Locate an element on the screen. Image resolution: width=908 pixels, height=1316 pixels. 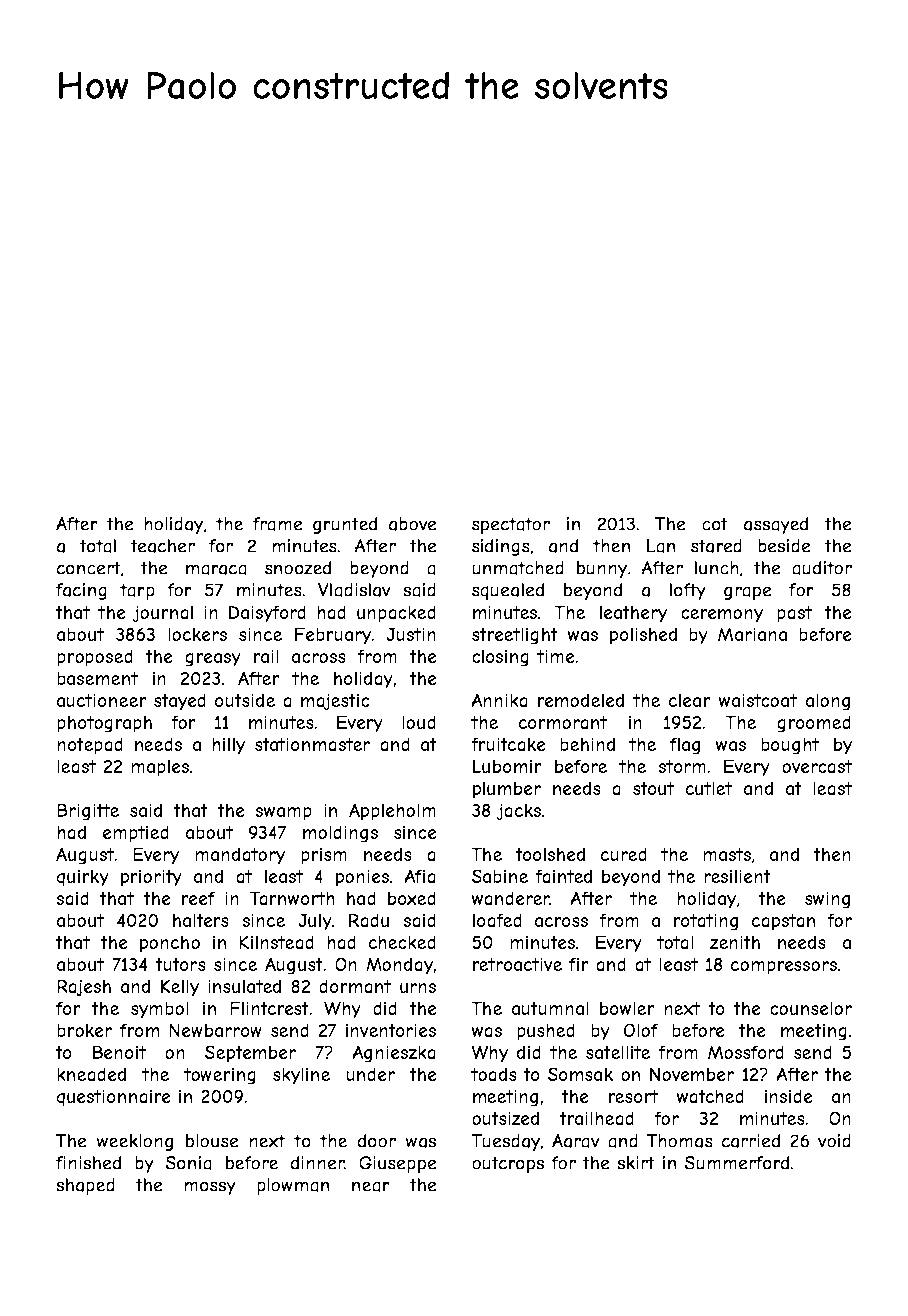
swing is located at coordinates (827, 900).
